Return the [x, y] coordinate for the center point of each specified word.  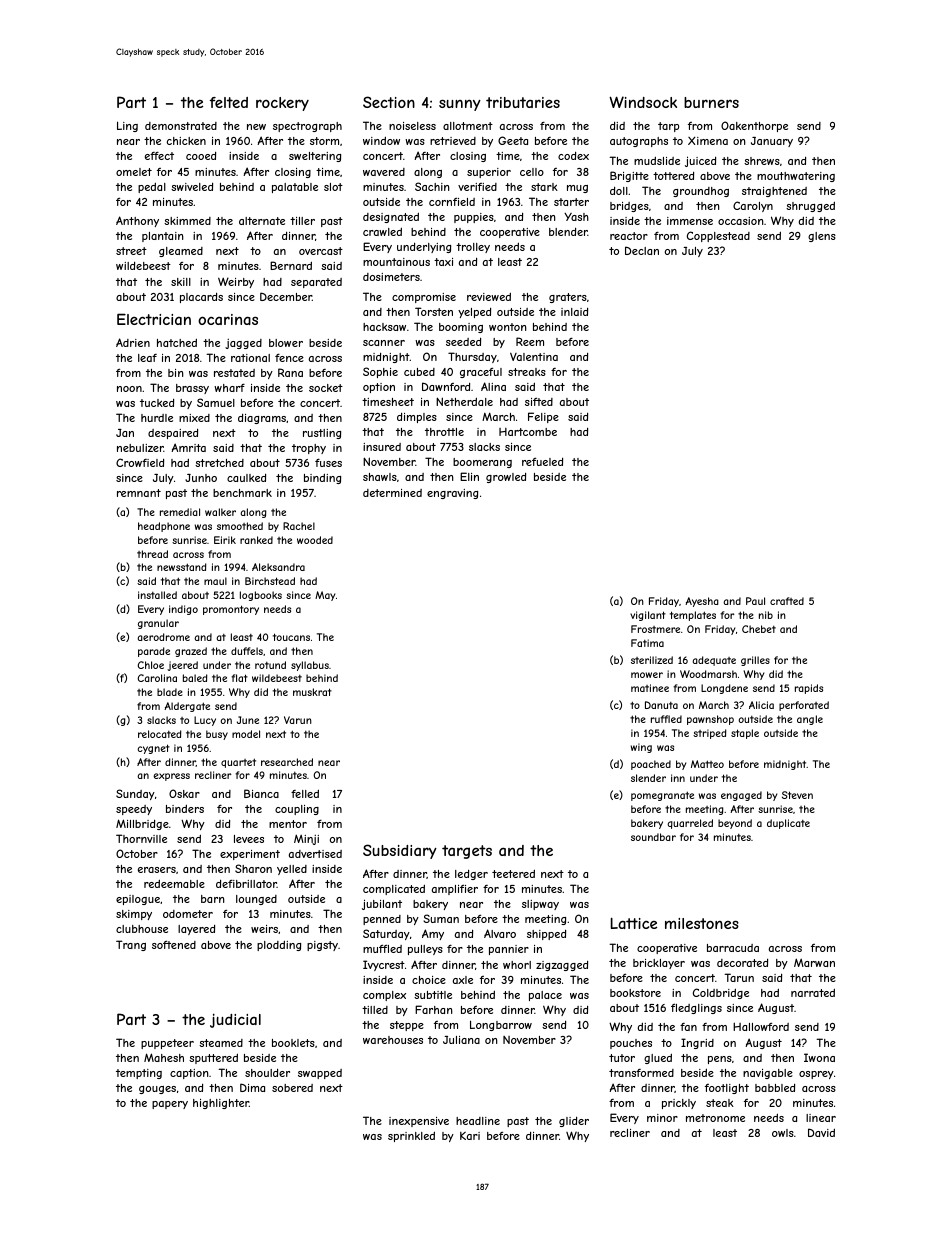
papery [170, 1105]
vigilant [648, 616]
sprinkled [411, 1137]
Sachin [432, 186]
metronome [715, 1118]
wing [641, 748]
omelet [134, 172]
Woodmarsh [708, 674]
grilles [755, 661]
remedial [180, 512]
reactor [629, 236]
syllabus [310, 666]
